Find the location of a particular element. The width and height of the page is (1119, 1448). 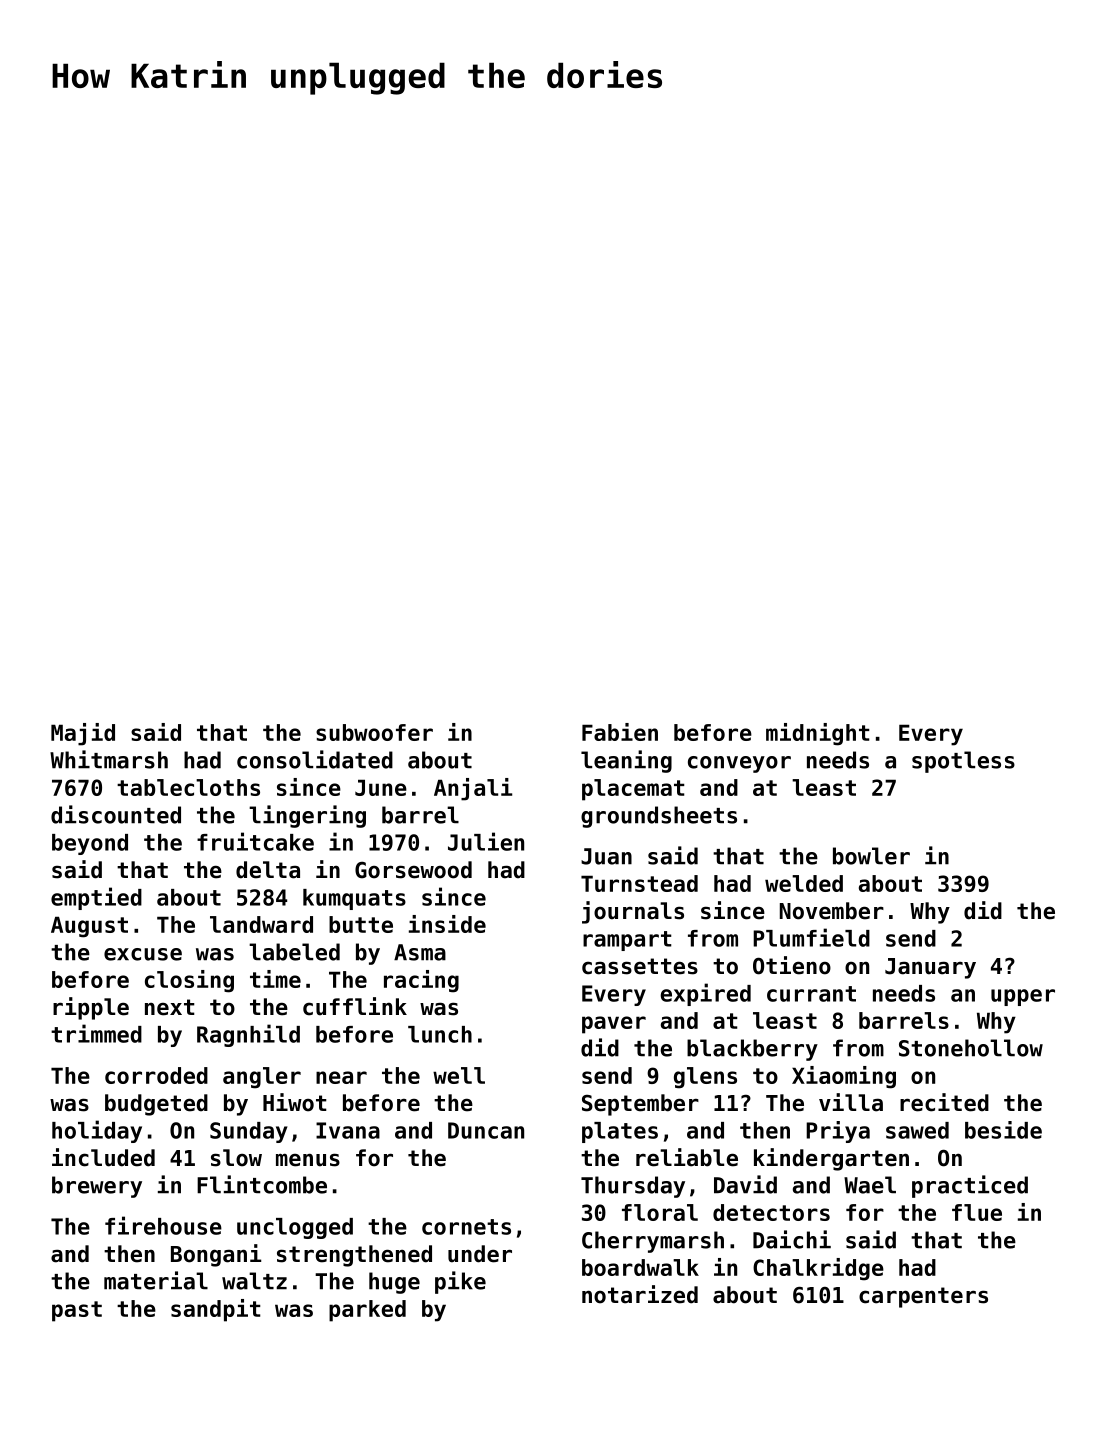

blackberry is located at coordinates (752, 1050).
